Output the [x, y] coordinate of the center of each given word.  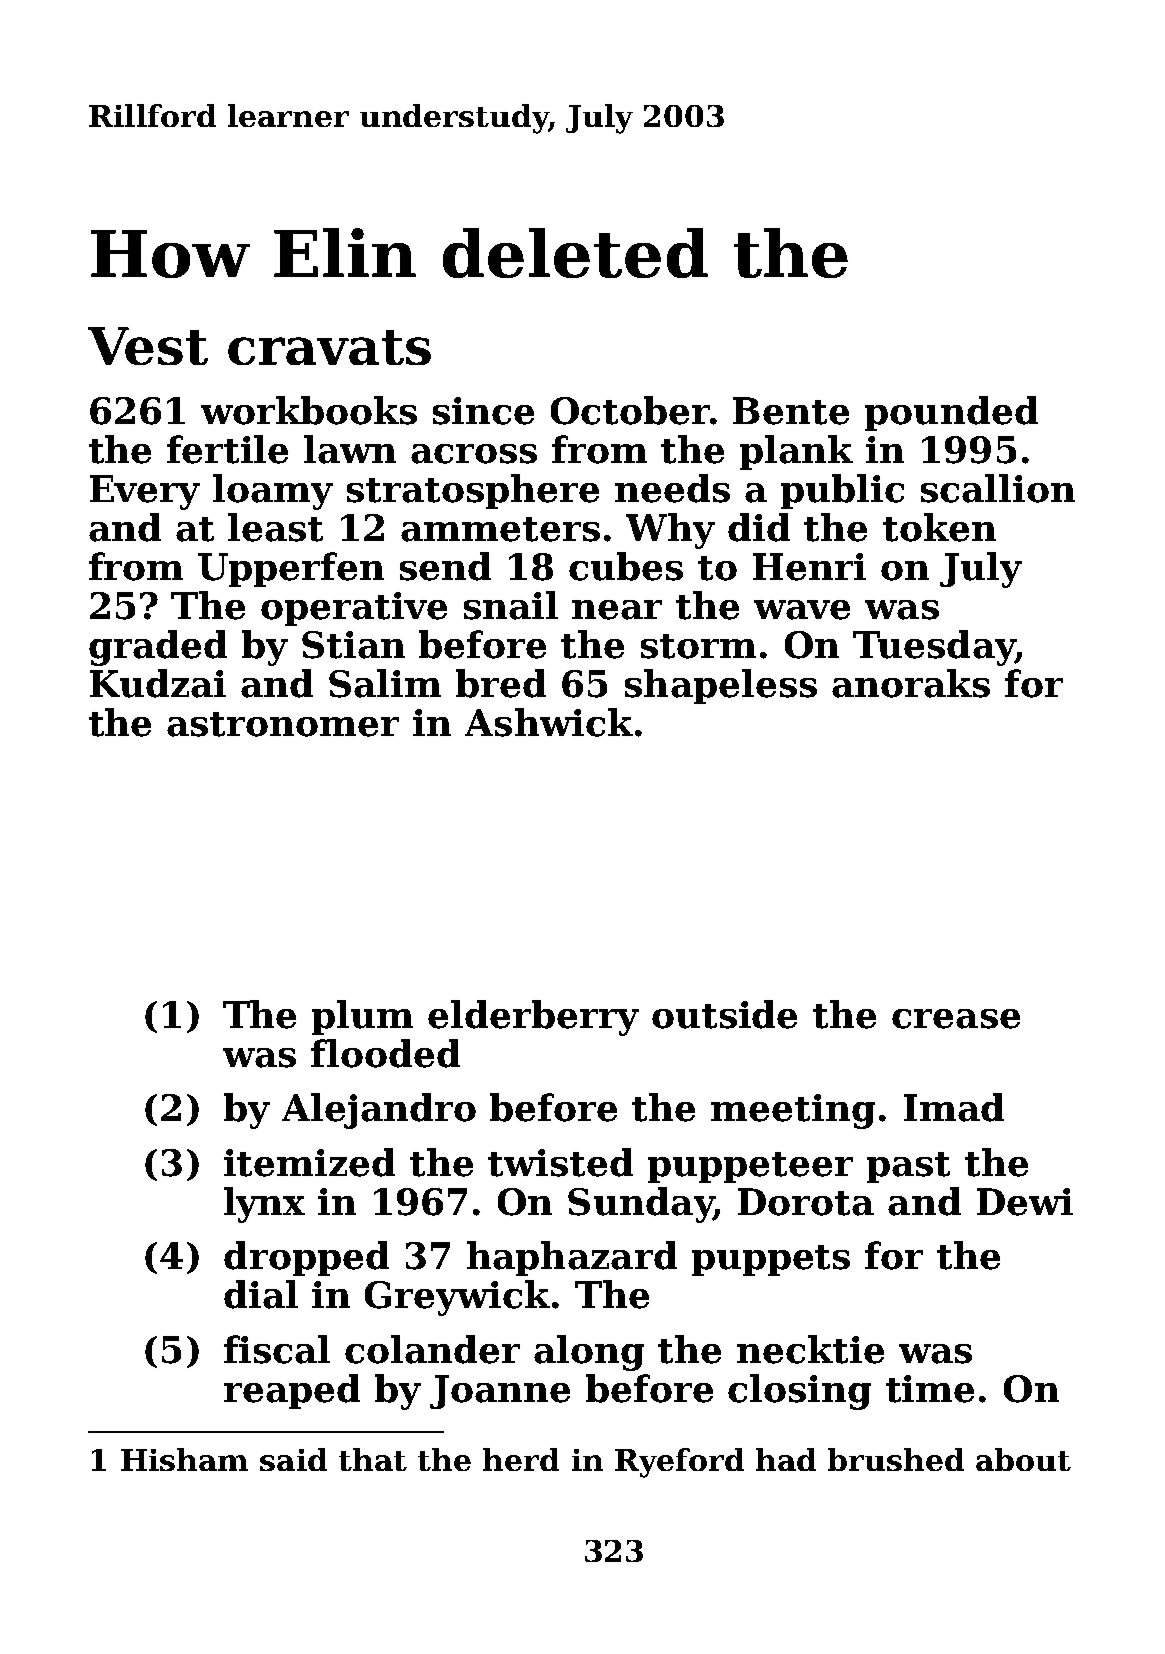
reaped [292, 1391]
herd [521, 1459]
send [445, 566]
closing [799, 1392]
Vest [148, 346]
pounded [951, 413]
